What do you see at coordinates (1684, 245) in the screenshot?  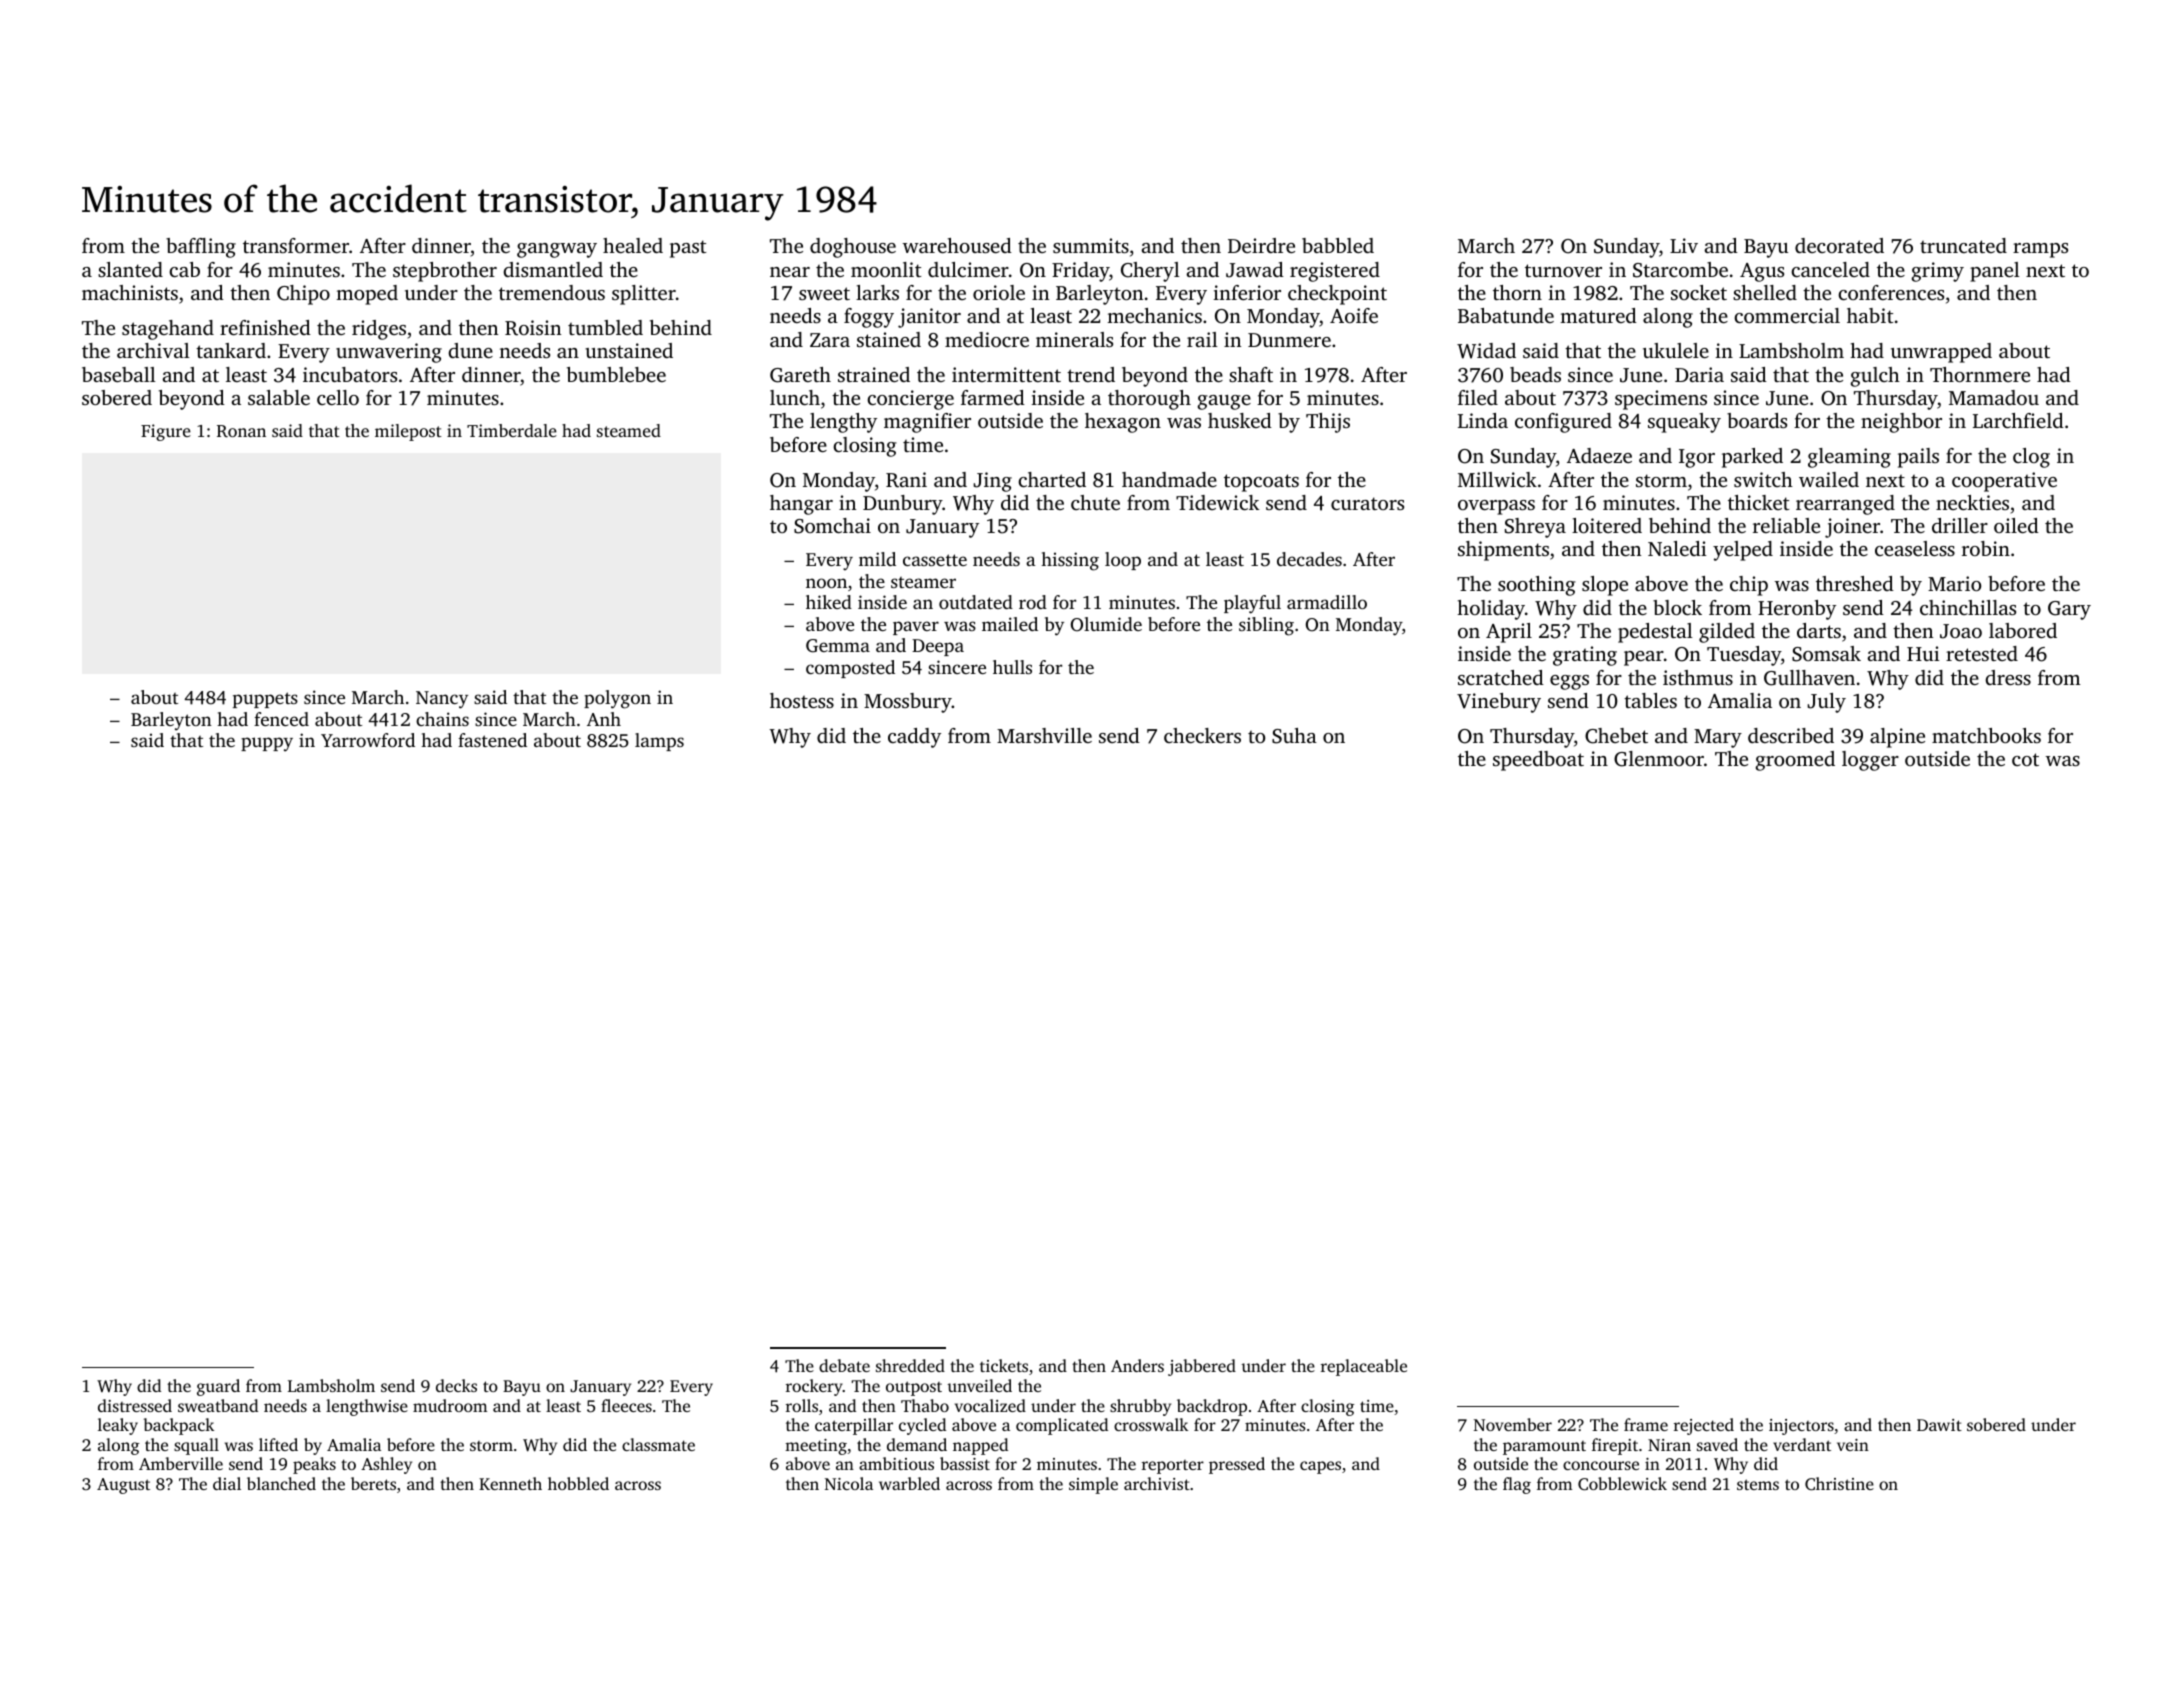 I see `Liv` at bounding box center [1684, 245].
